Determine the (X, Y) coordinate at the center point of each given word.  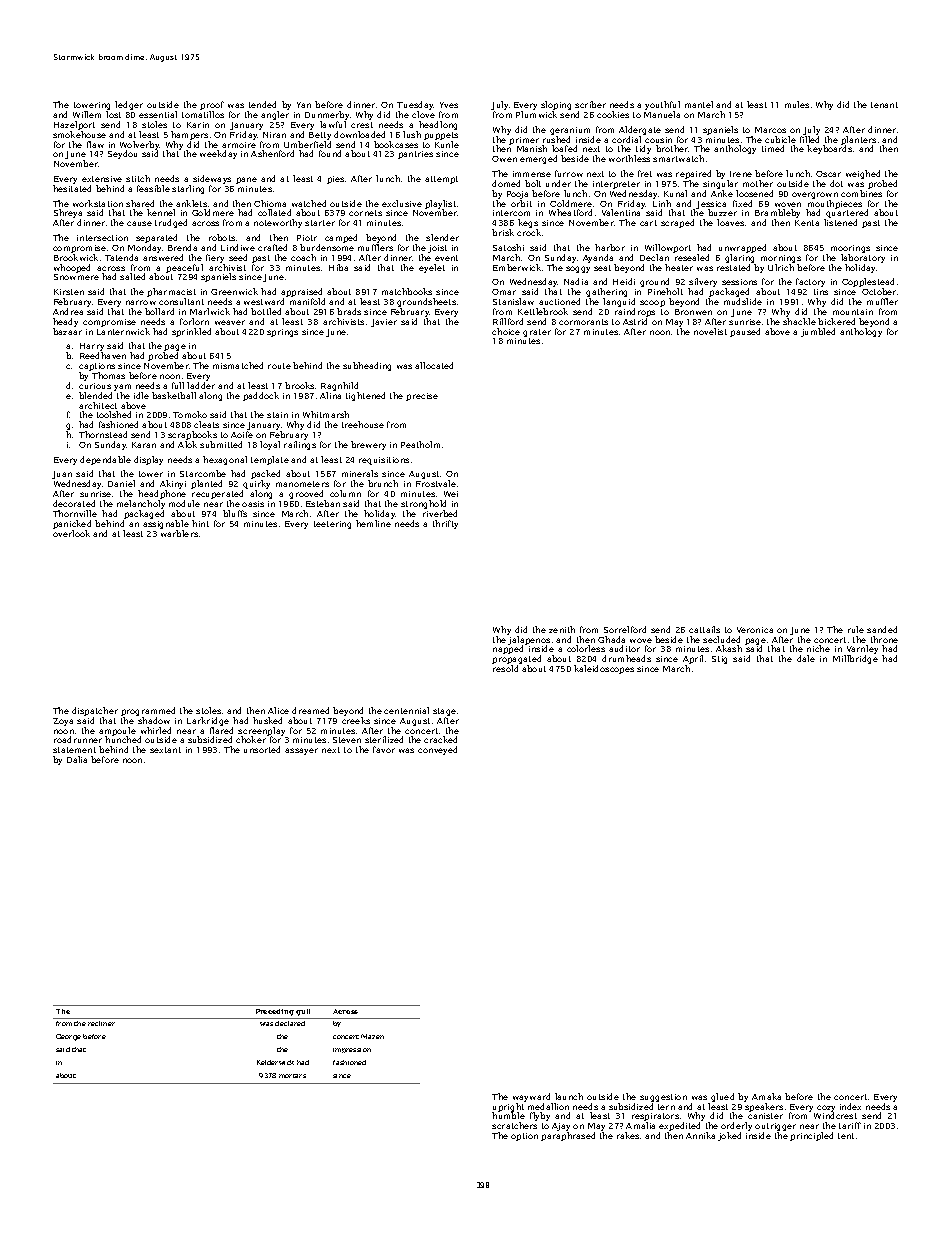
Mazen (372, 1036)
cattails (704, 629)
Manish (532, 149)
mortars (292, 1076)
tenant (884, 105)
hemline (373, 523)
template (270, 460)
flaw (95, 144)
